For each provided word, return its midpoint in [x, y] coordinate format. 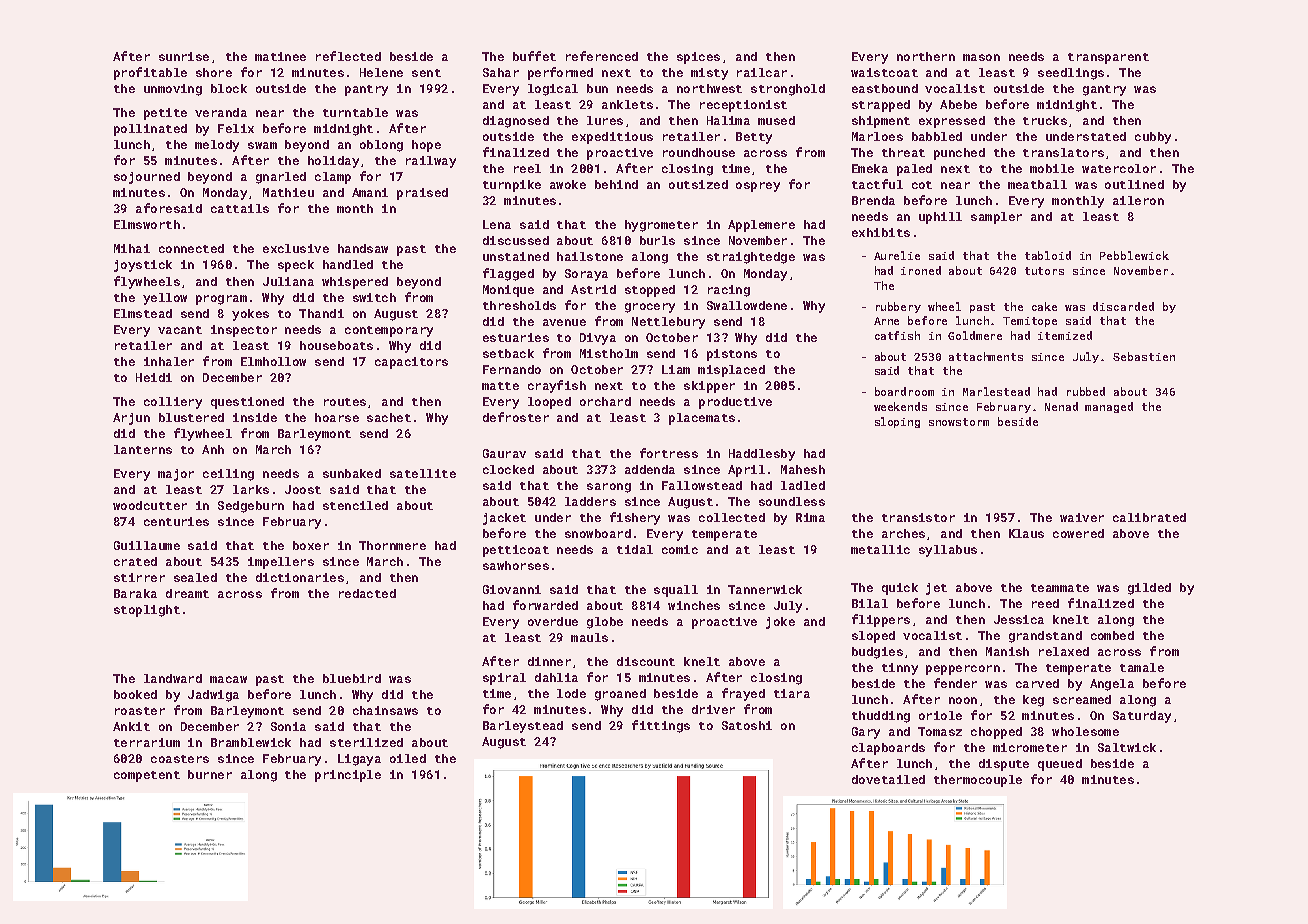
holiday [333, 162]
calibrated [1149, 517]
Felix [236, 128]
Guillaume [147, 545]
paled [914, 170]
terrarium [147, 742]
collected [732, 517]
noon [963, 700]
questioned [247, 403]
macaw [228, 679]
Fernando [512, 369]
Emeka [870, 168]
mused [776, 120]
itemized [1065, 335]
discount [646, 661]
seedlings [1071, 74]
